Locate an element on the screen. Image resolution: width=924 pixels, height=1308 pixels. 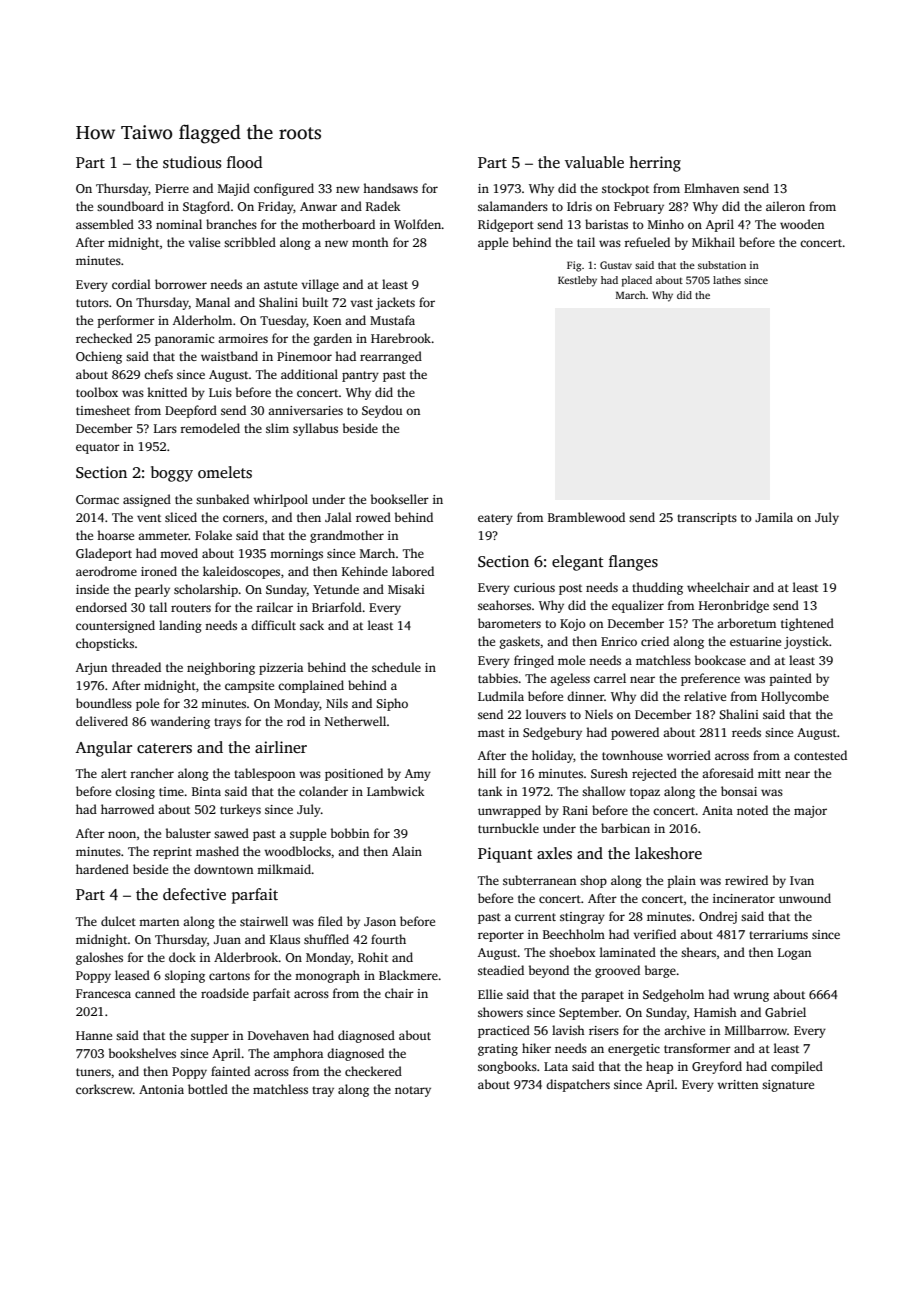
Rohit is located at coordinates (373, 957).
